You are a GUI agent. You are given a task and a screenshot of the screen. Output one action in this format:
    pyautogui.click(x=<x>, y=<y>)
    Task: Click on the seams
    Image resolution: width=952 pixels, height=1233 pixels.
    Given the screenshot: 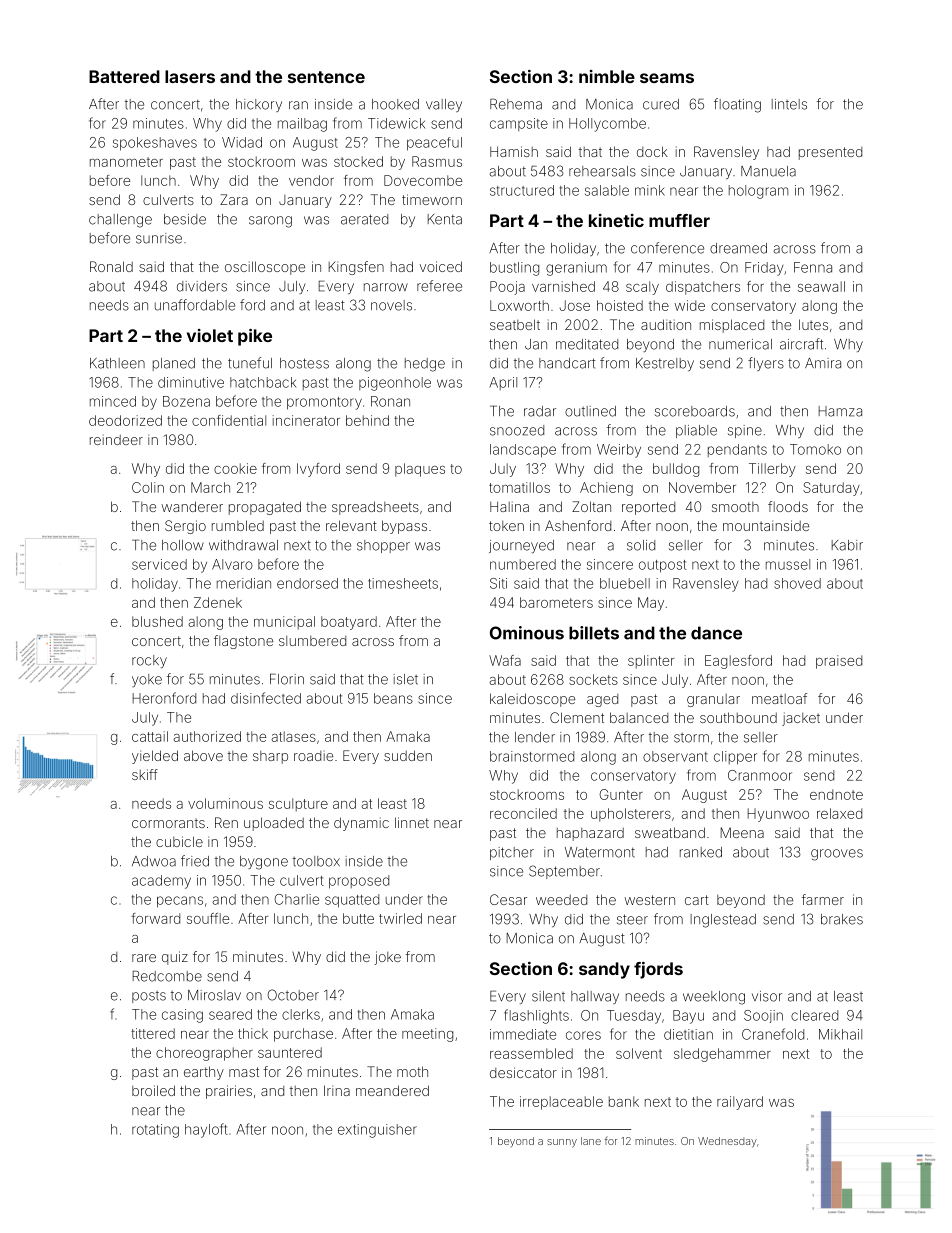 What is the action you would take?
    pyautogui.click(x=667, y=78)
